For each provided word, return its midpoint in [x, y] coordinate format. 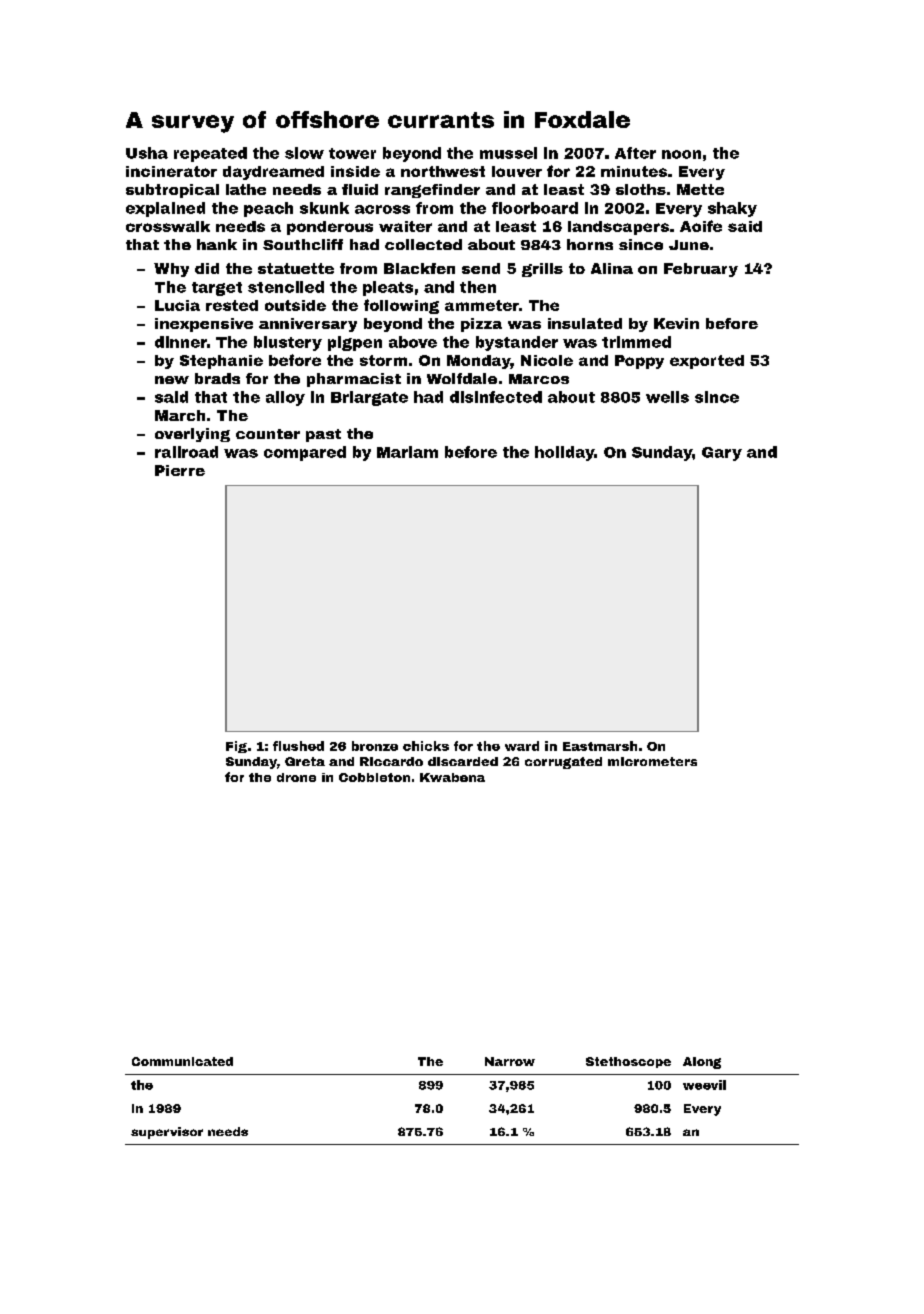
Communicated [182, 1061]
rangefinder [432, 191]
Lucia [177, 305]
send [481, 268]
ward [522, 746]
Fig [236, 747]
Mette [700, 189]
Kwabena [452, 777]
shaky [732, 209]
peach [268, 209]
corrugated [563, 763]
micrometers [652, 761]
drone [296, 777]
